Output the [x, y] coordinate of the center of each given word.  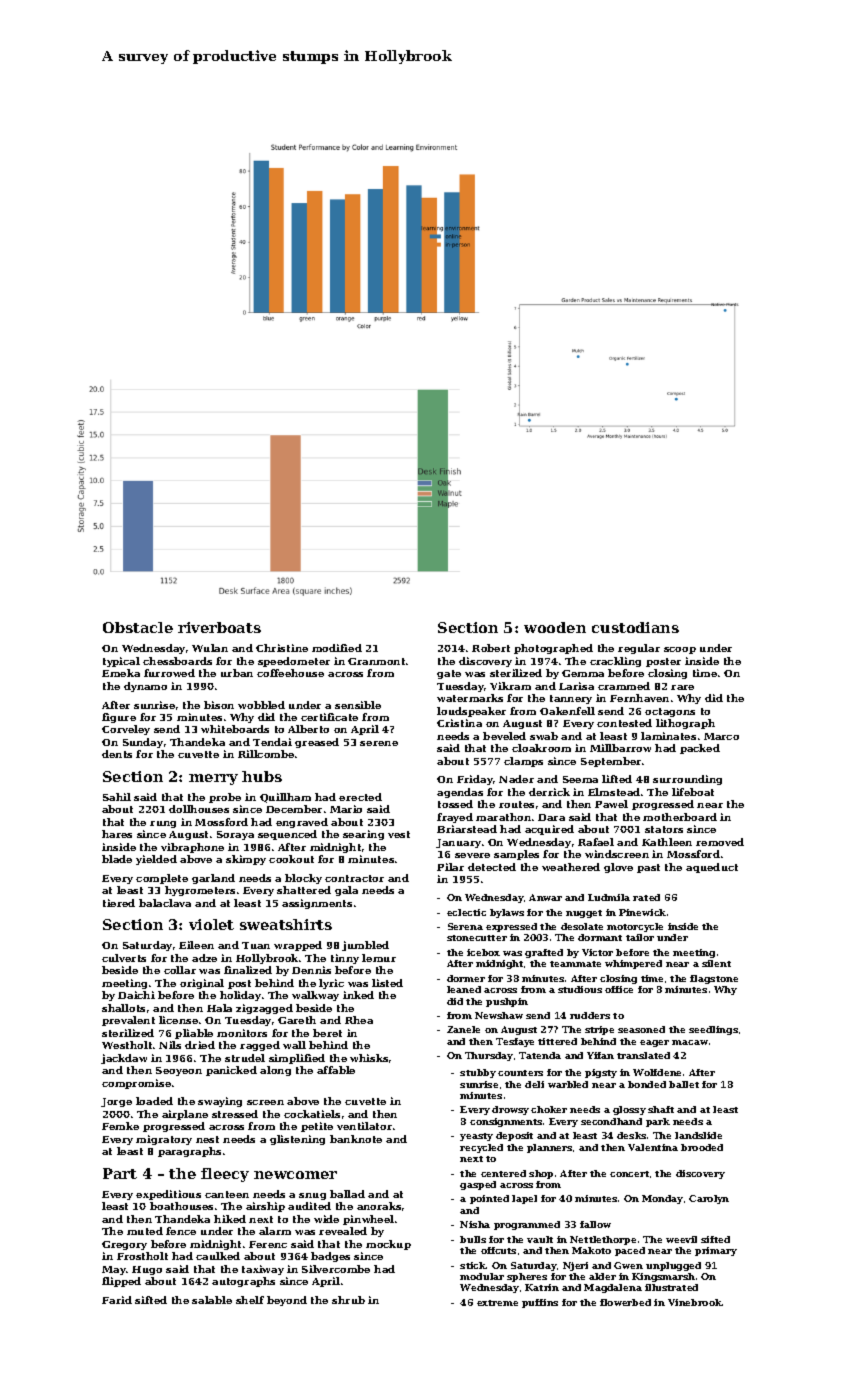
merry [213, 779]
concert [629, 1174]
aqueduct [712, 868]
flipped [121, 1282]
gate [449, 674]
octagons [670, 712]
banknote [356, 1139]
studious [580, 989]
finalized [248, 970]
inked [358, 995]
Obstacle [138, 627]
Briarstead [467, 829]
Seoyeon [179, 1071]
